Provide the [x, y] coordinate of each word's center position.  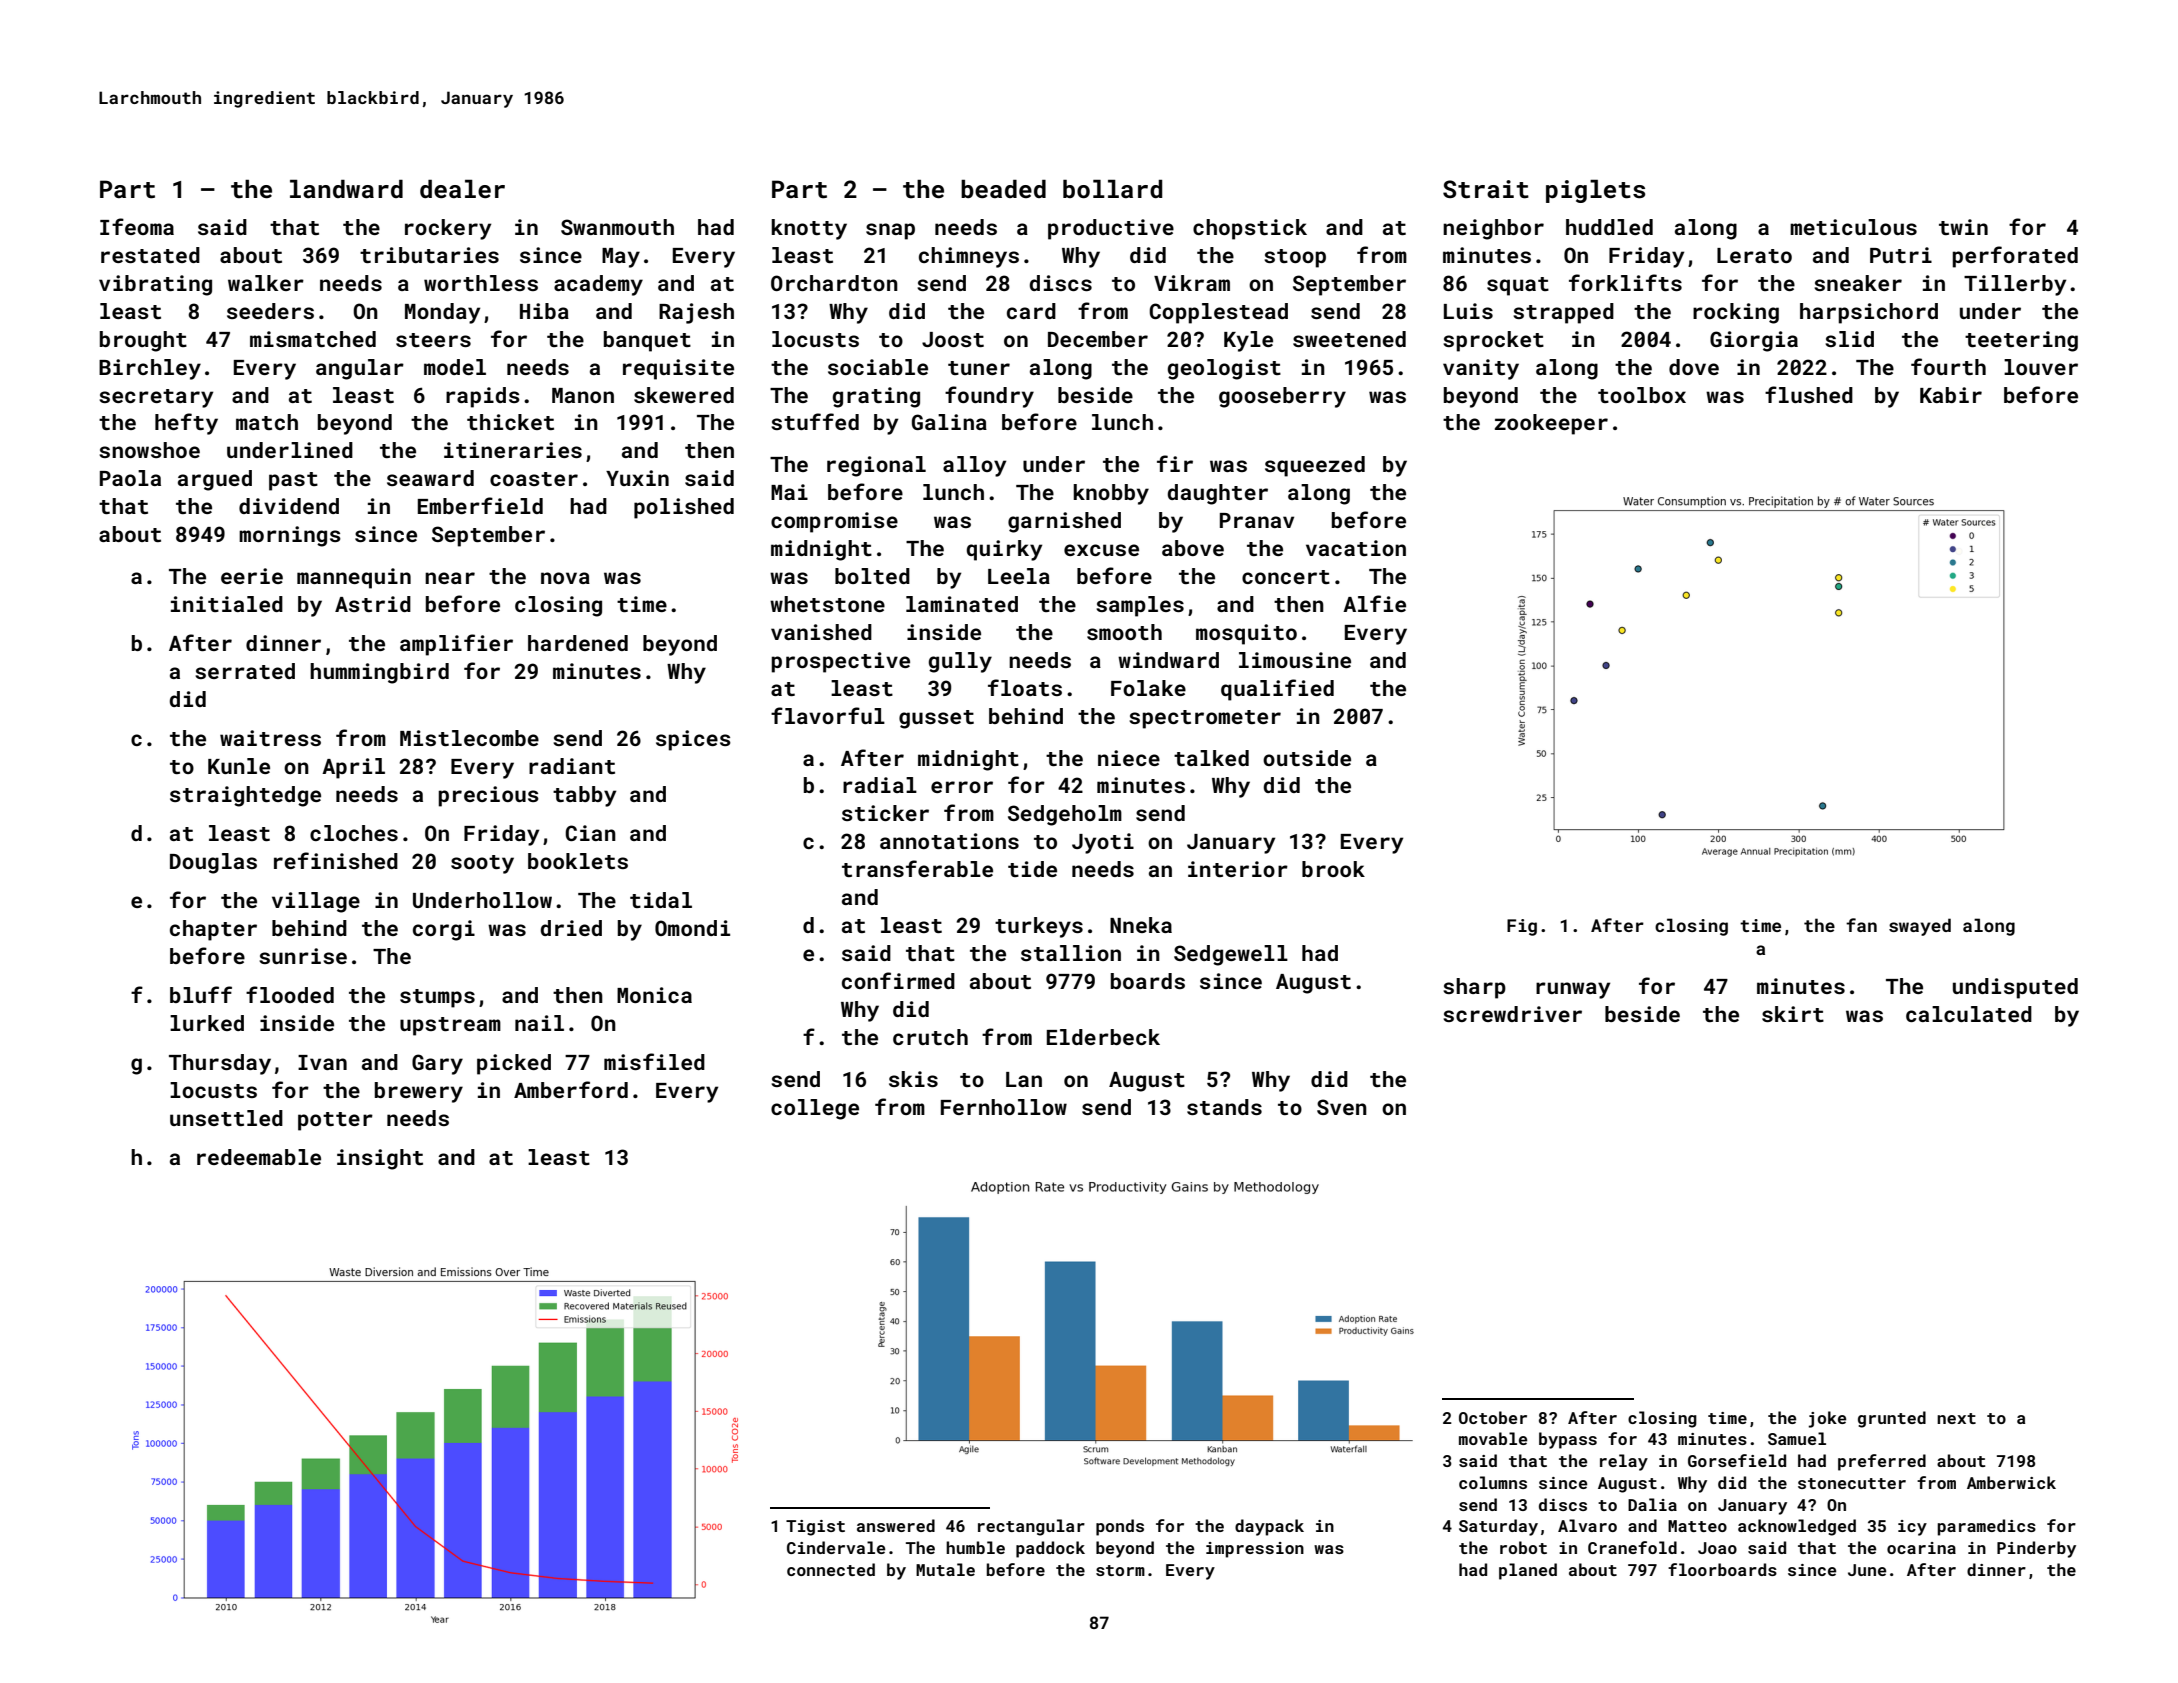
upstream [450, 1026]
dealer [462, 189]
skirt [1793, 1014]
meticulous [1853, 227]
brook [1333, 869]
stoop [1295, 258]
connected [831, 1569]
